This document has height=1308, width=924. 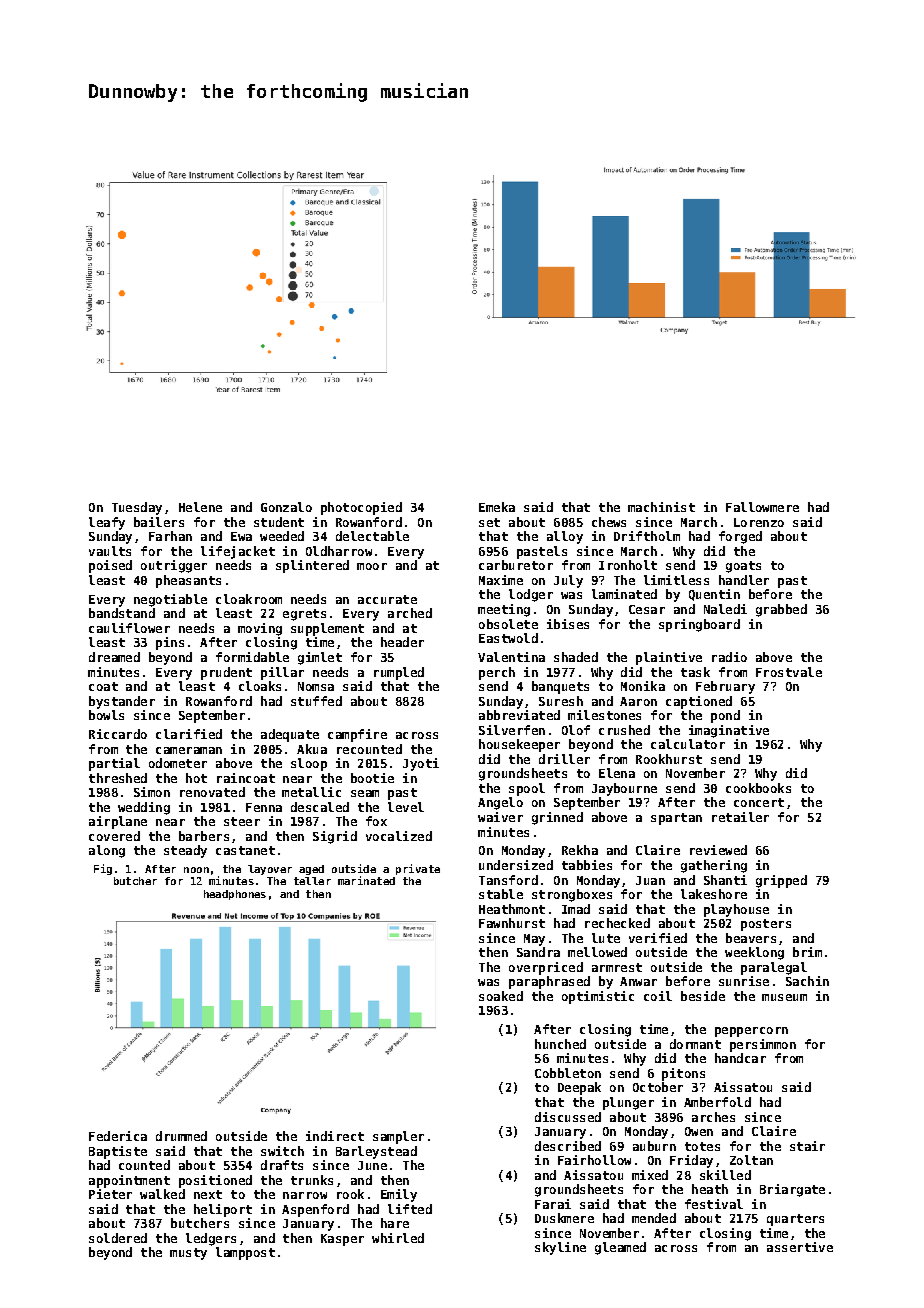 I want to click on sampler, so click(x=398, y=1137).
